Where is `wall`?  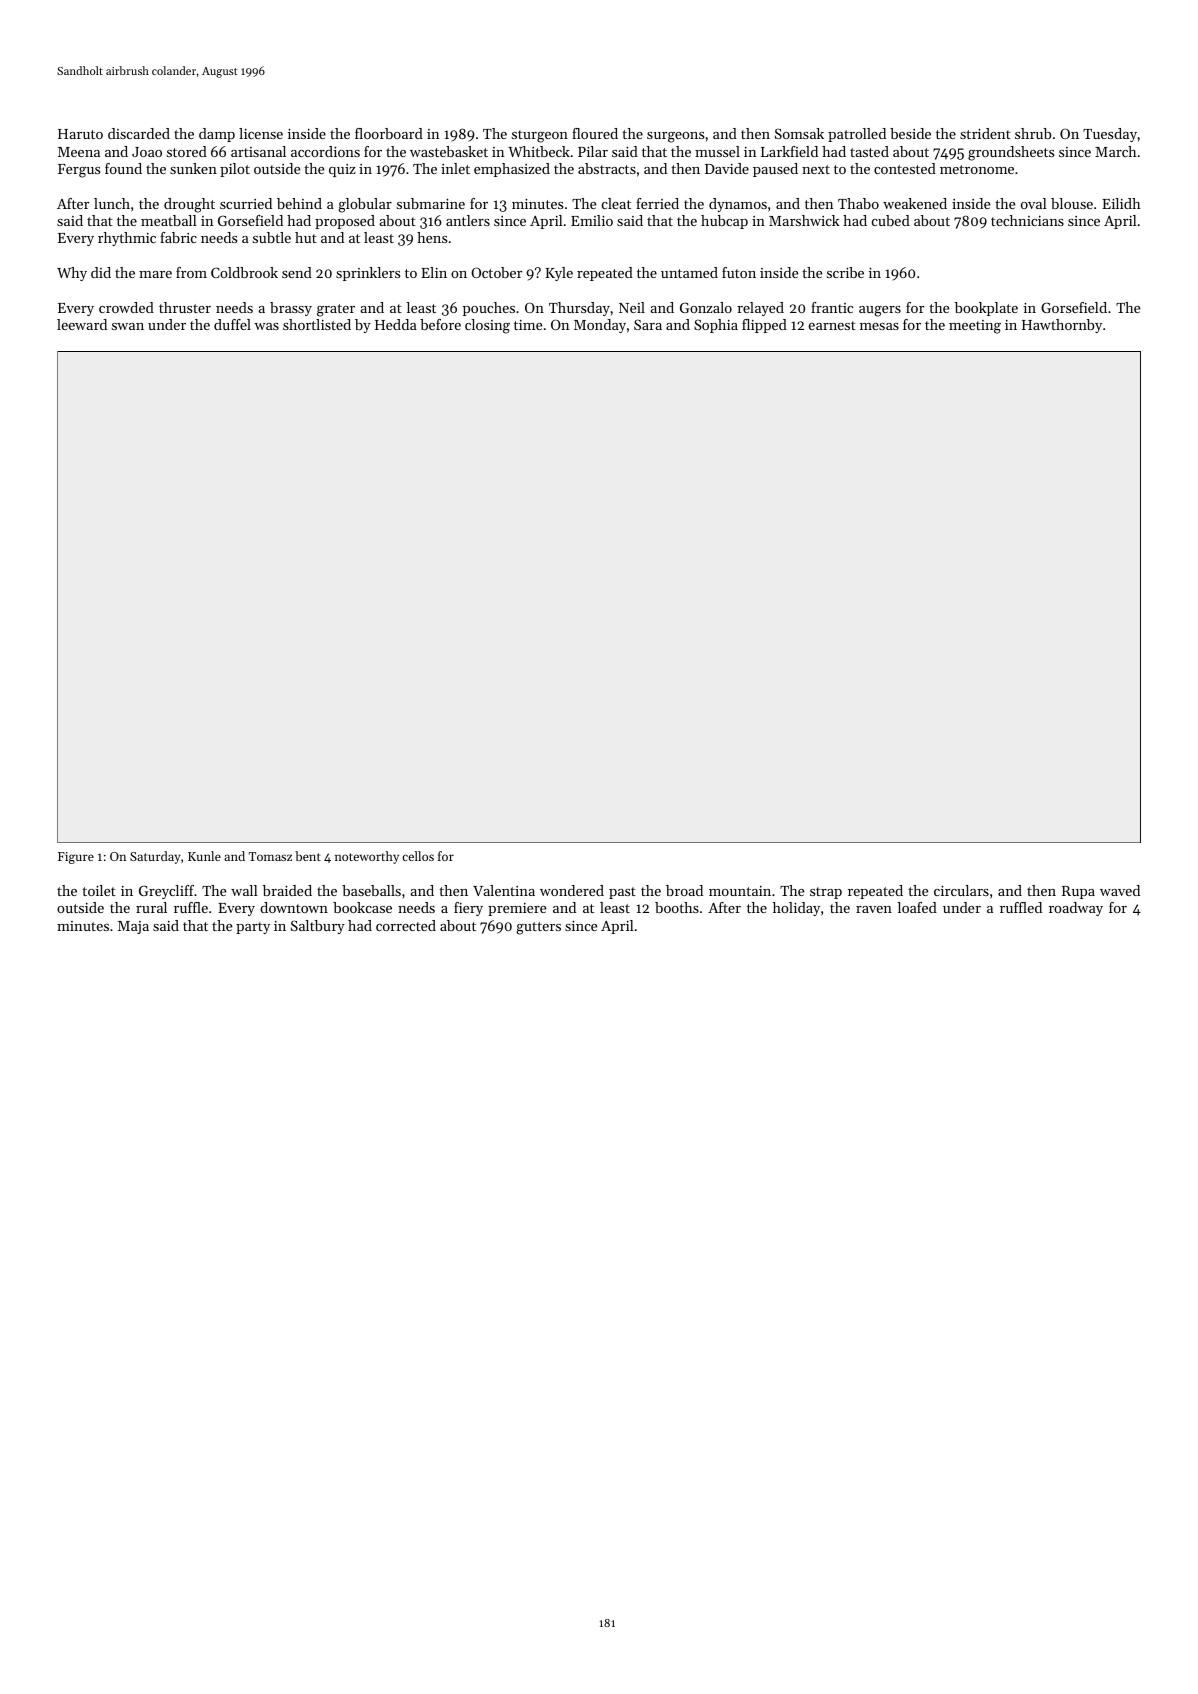 wall is located at coordinates (244, 890).
